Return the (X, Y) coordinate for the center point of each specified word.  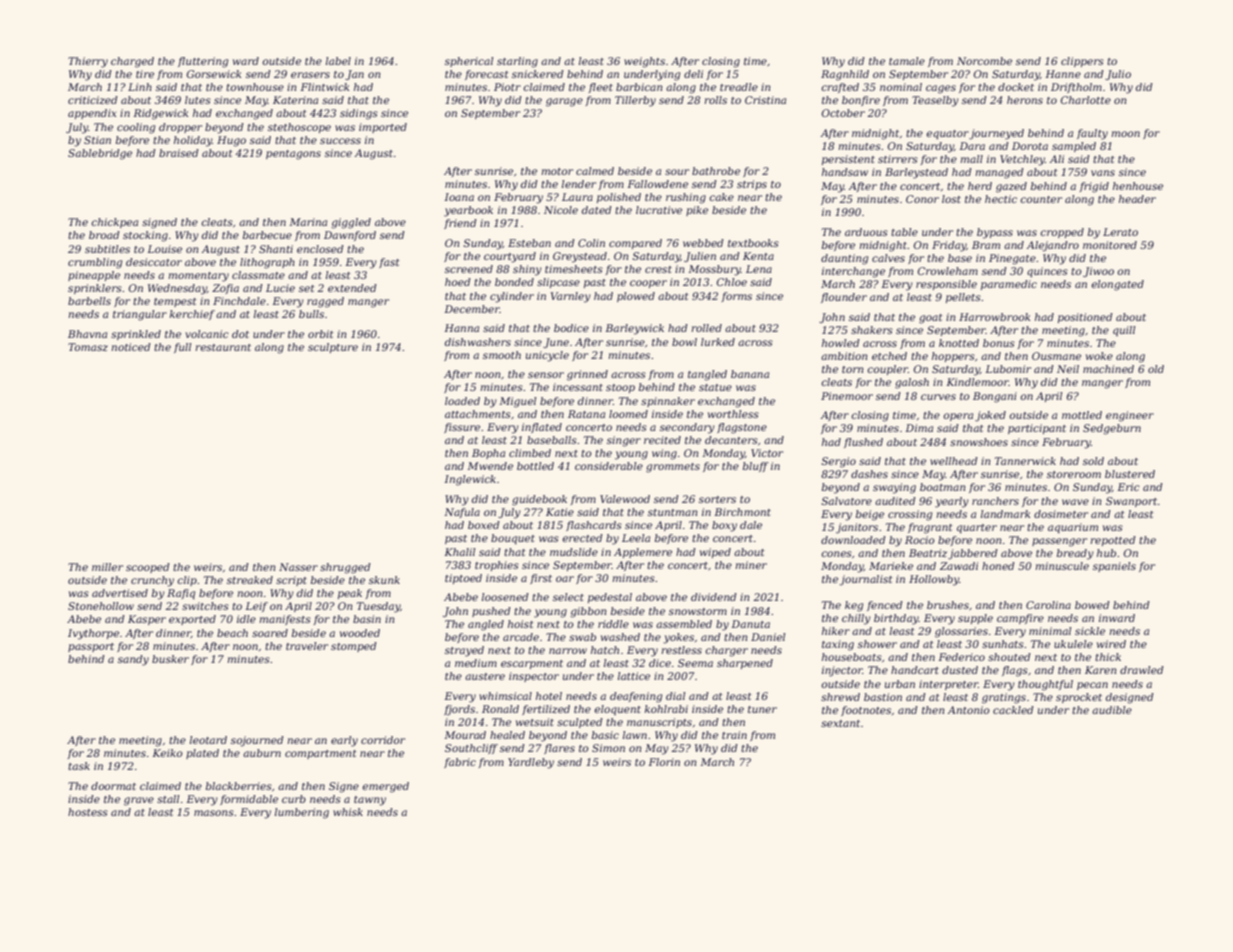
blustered (1130, 474)
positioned (1085, 318)
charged (132, 62)
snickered (538, 74)
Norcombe (984, 61)
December (472, 309)
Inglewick (470, 480)
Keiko (167, 753)
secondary (687, 428)
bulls (311, 314)
